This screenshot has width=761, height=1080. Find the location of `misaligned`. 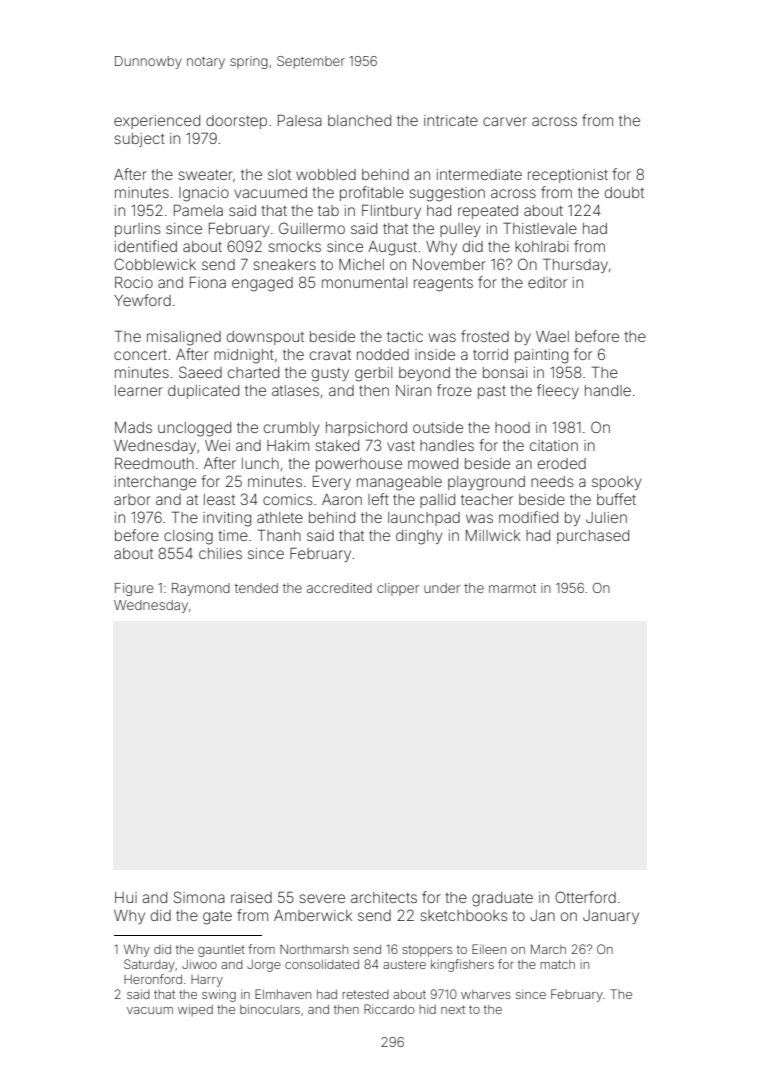

misaligned is located at coordinates (184, 338).
